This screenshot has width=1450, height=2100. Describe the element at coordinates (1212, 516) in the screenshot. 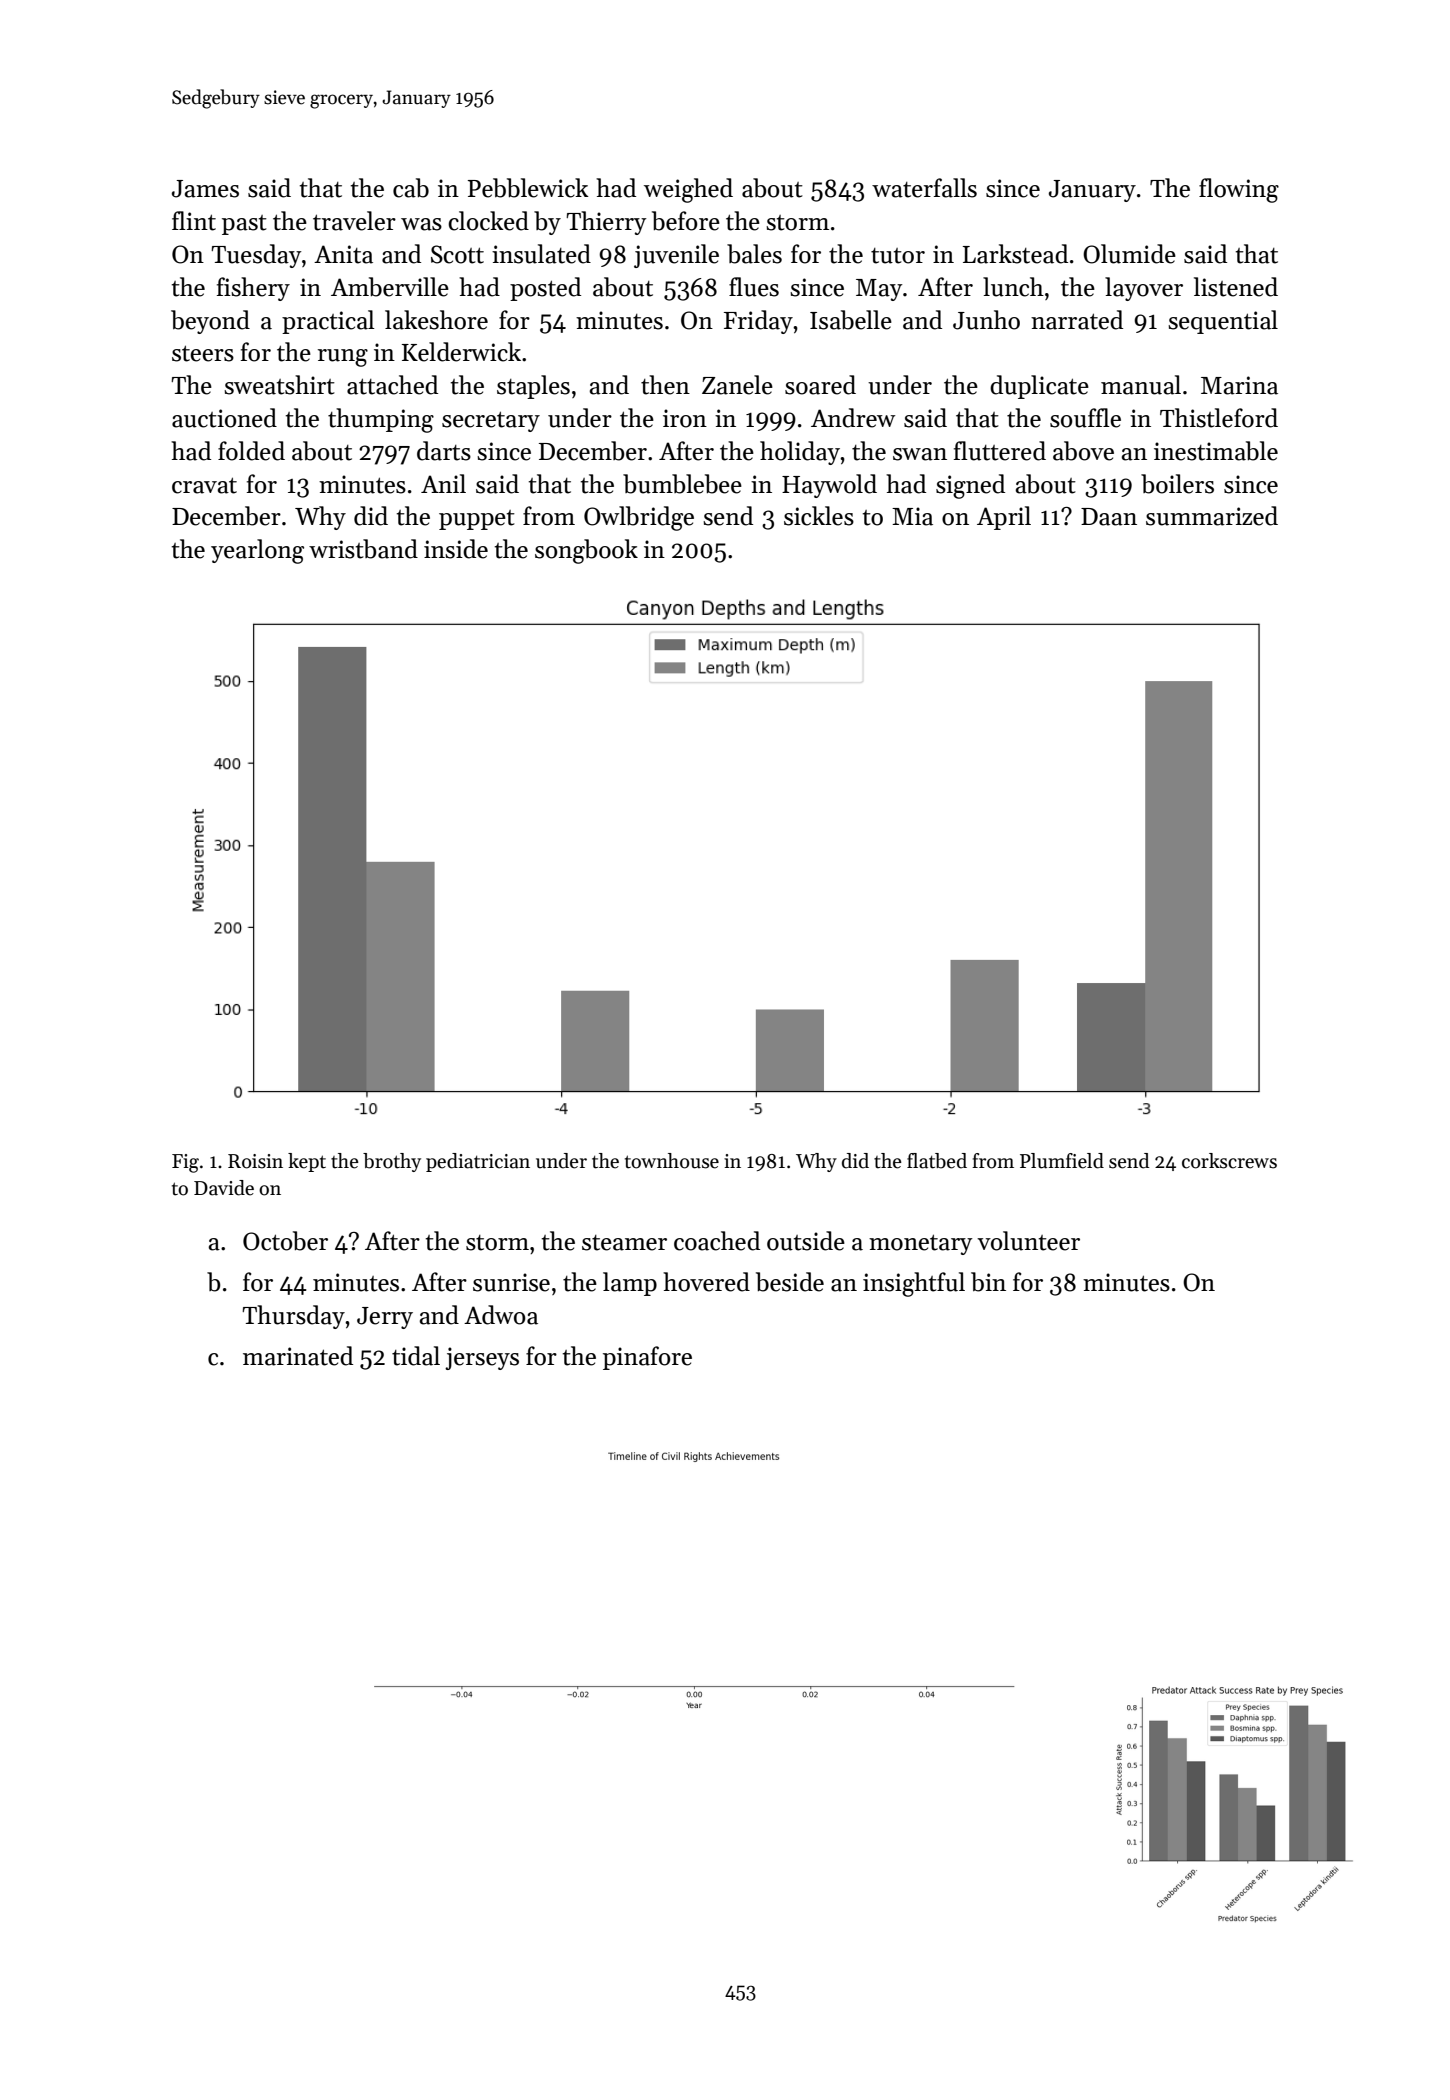

I see `summarized` at that location.
